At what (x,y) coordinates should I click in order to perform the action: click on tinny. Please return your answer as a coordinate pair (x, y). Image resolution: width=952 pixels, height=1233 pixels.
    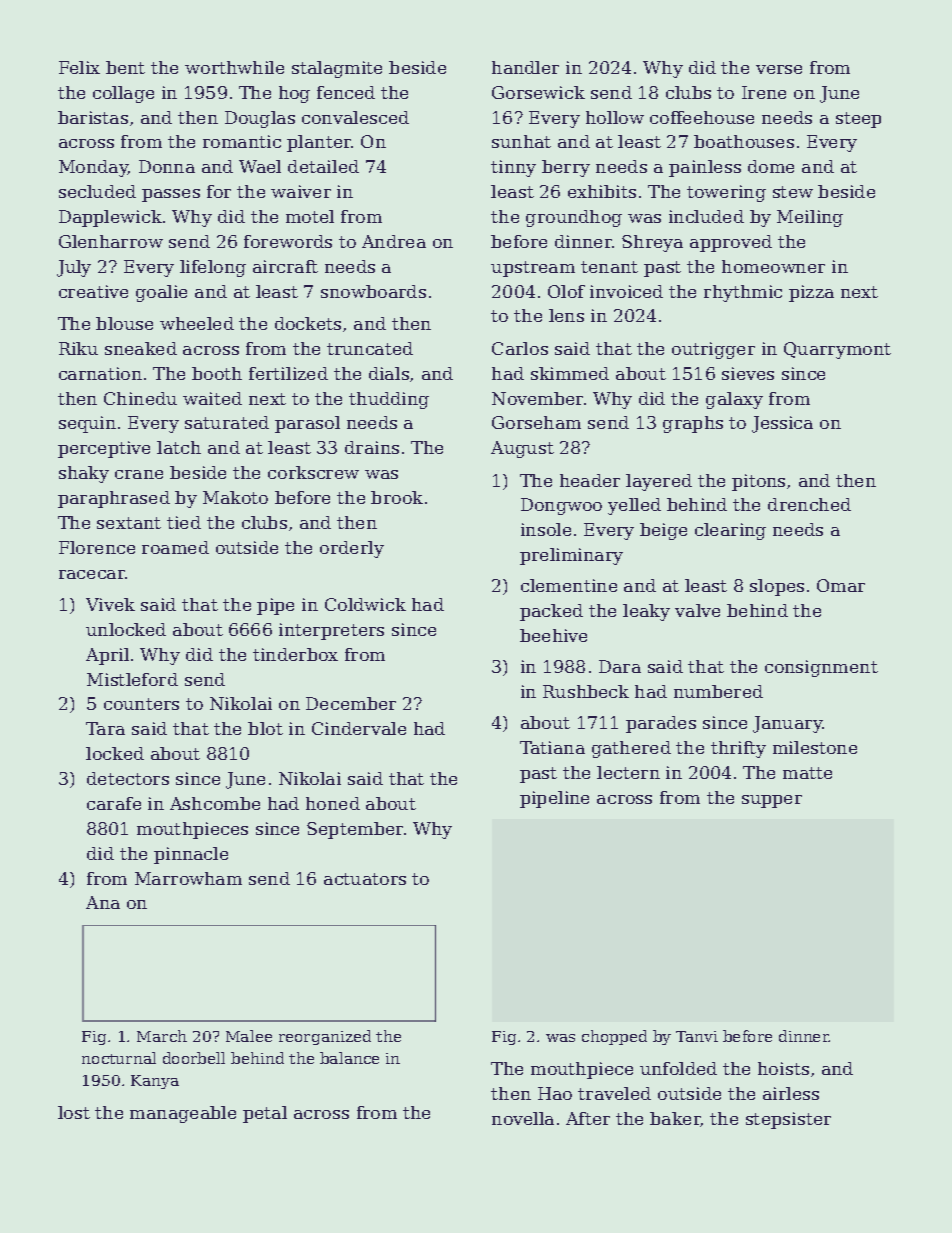
    Looking at the image, I should click on (513, 168).
